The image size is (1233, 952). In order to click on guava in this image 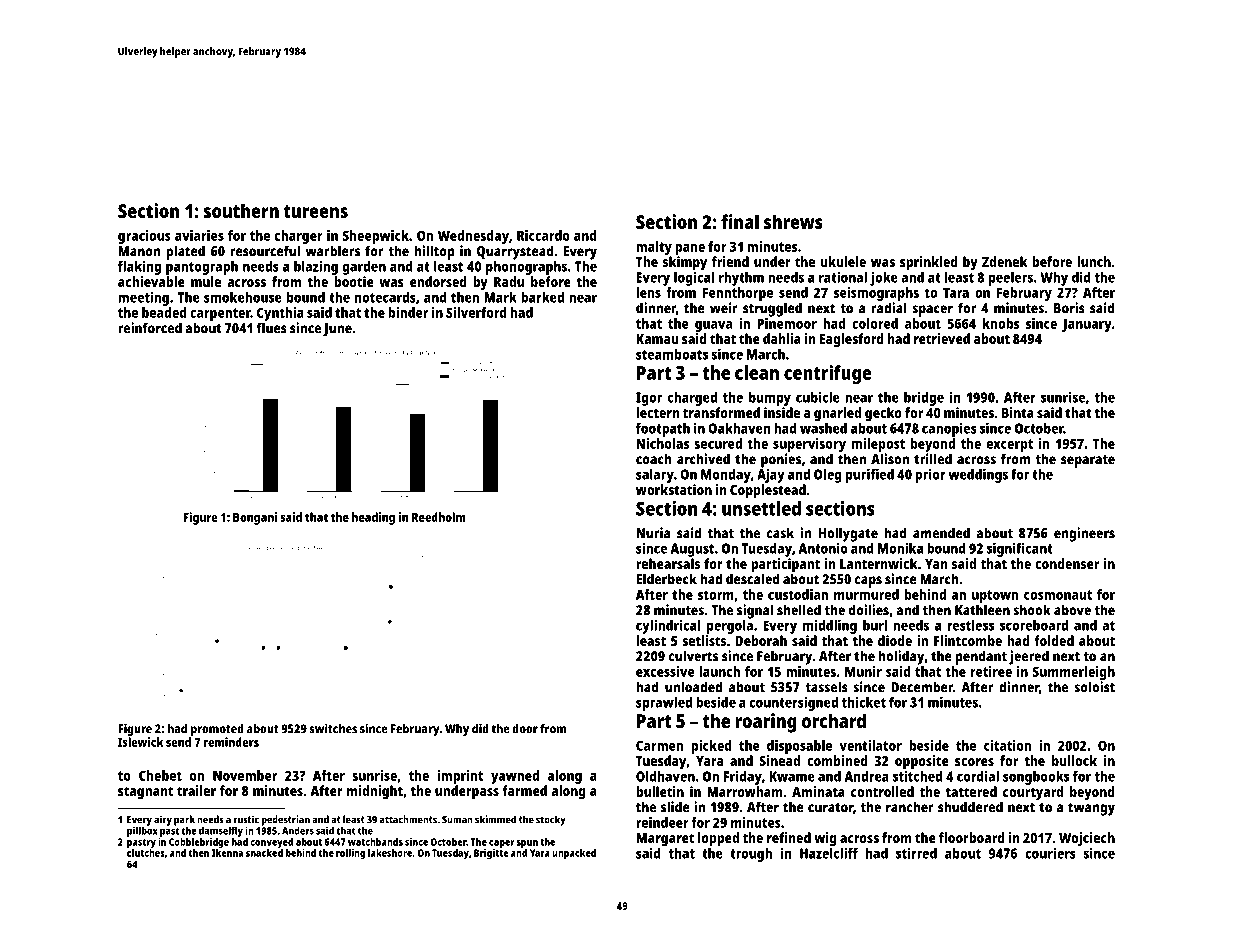, I will do `click(713, 326)`.
